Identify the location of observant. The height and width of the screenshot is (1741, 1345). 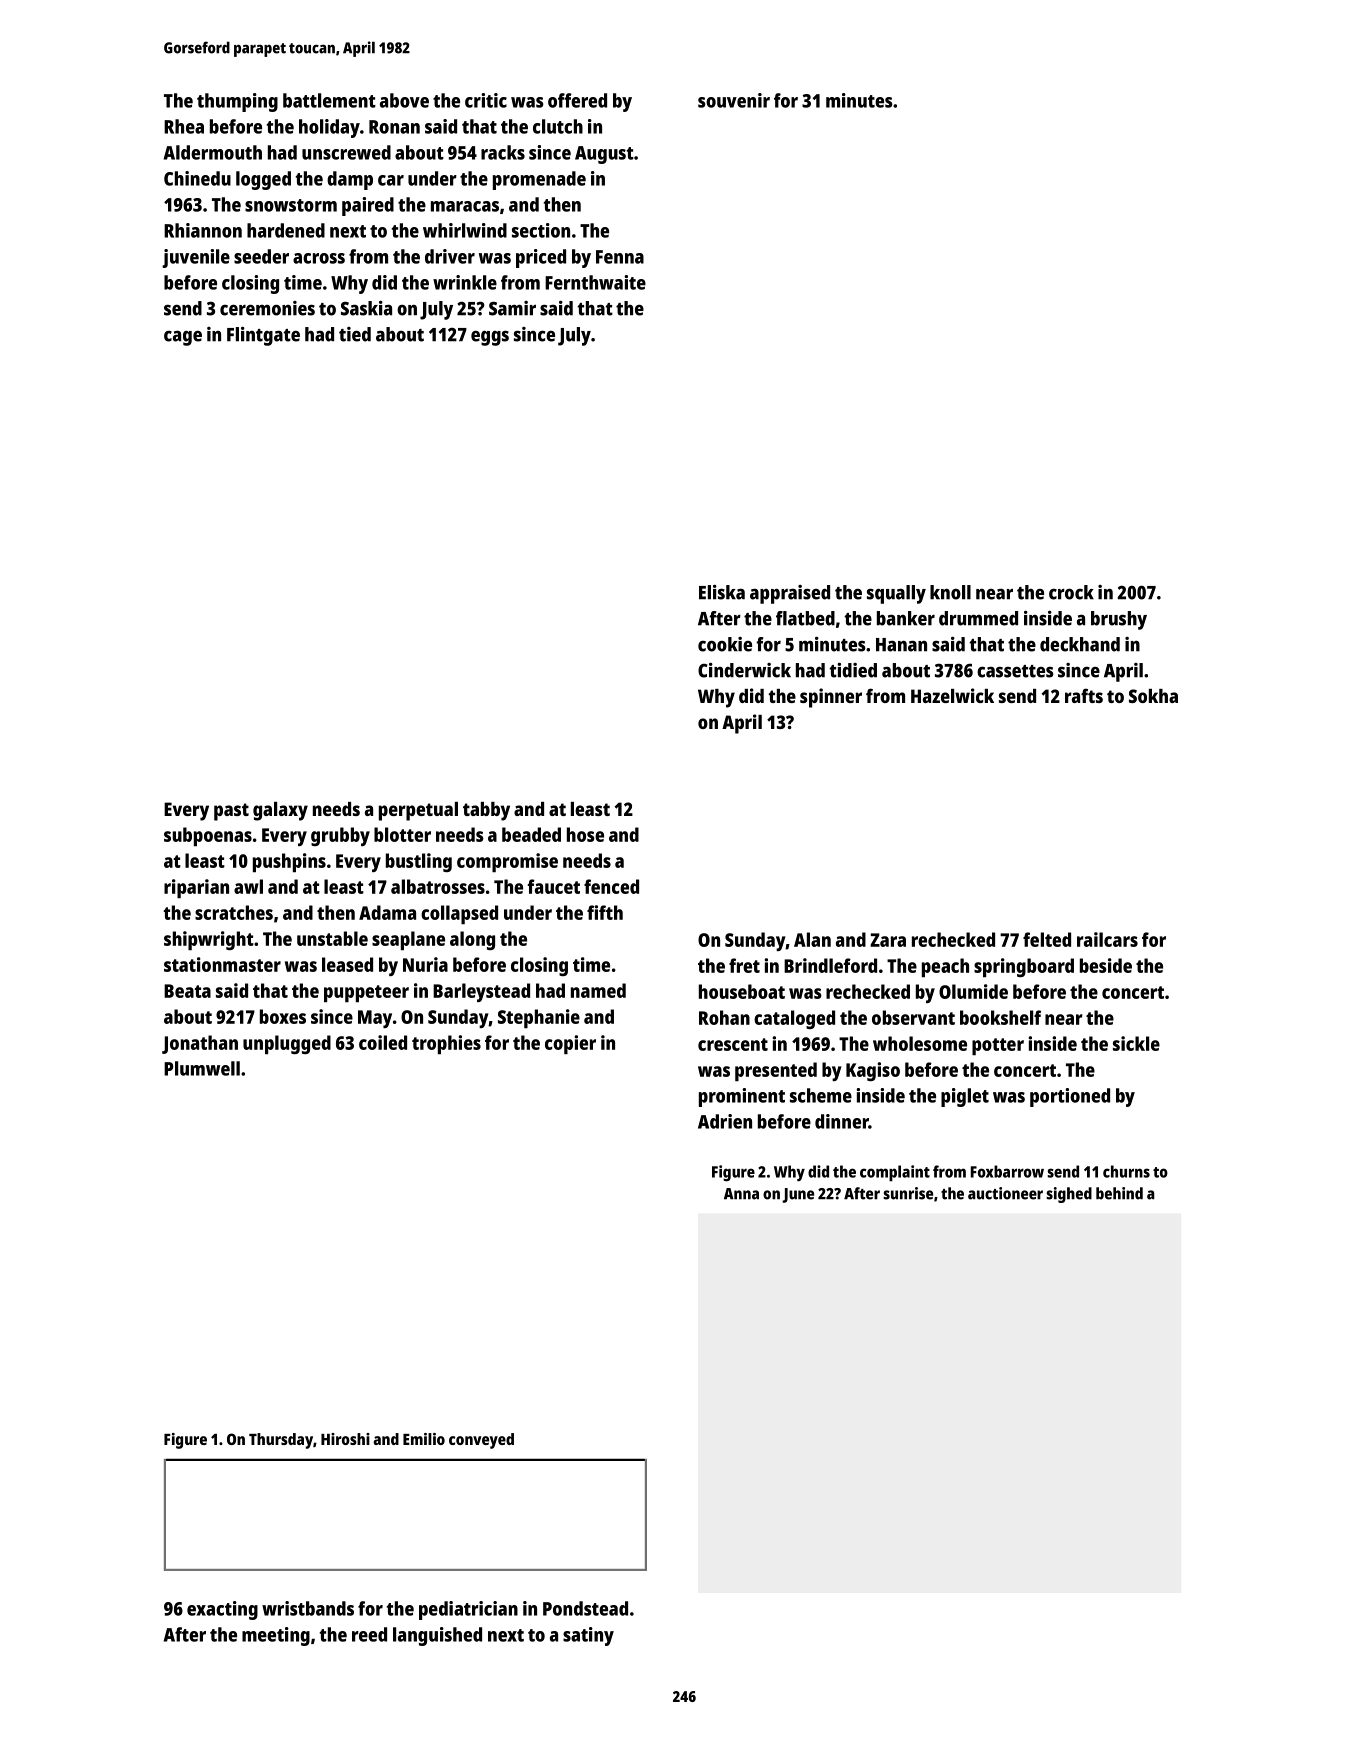
(913, 1017).
